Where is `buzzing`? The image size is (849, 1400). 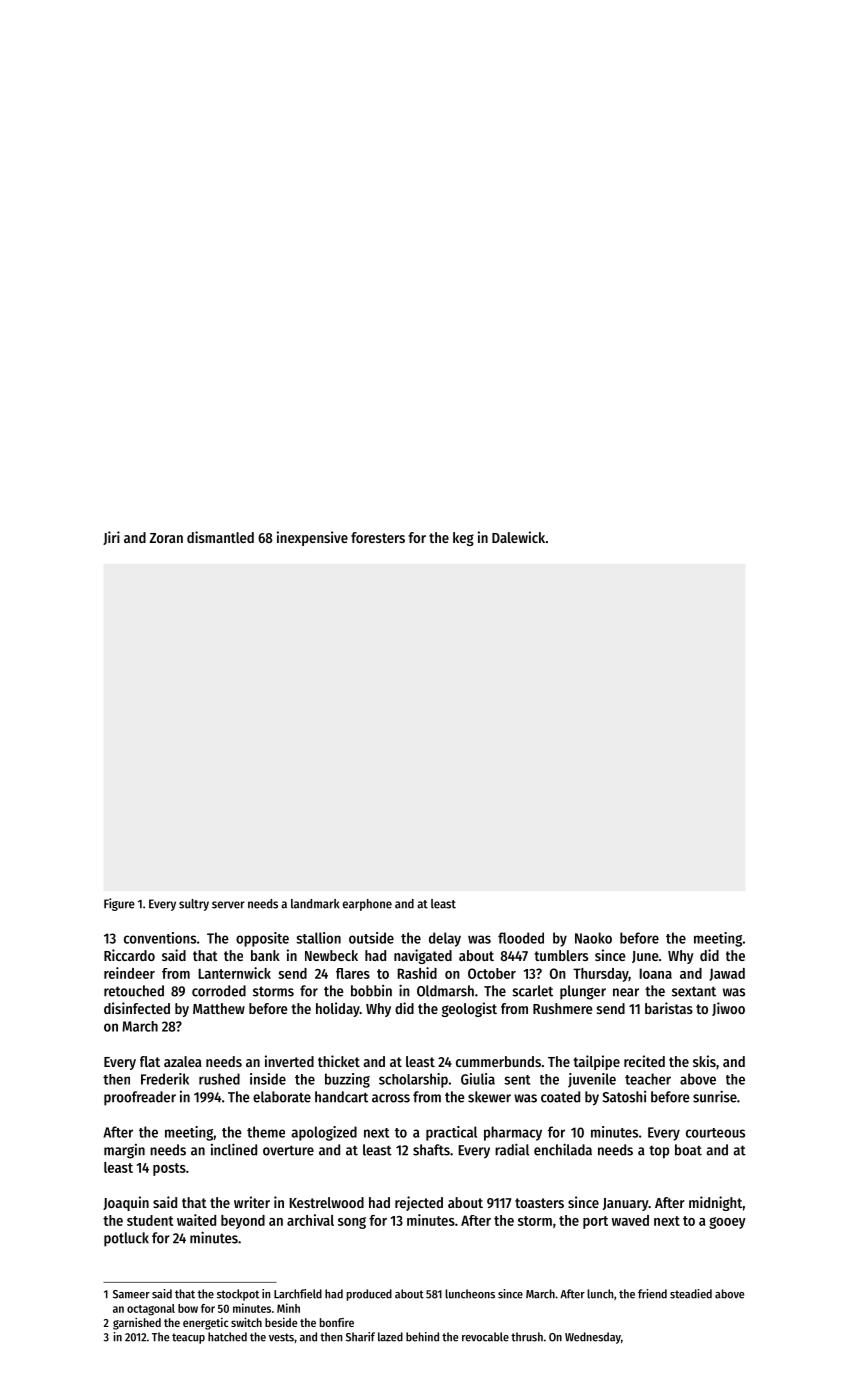
buzzing is located at coordinates (347, 1080).
